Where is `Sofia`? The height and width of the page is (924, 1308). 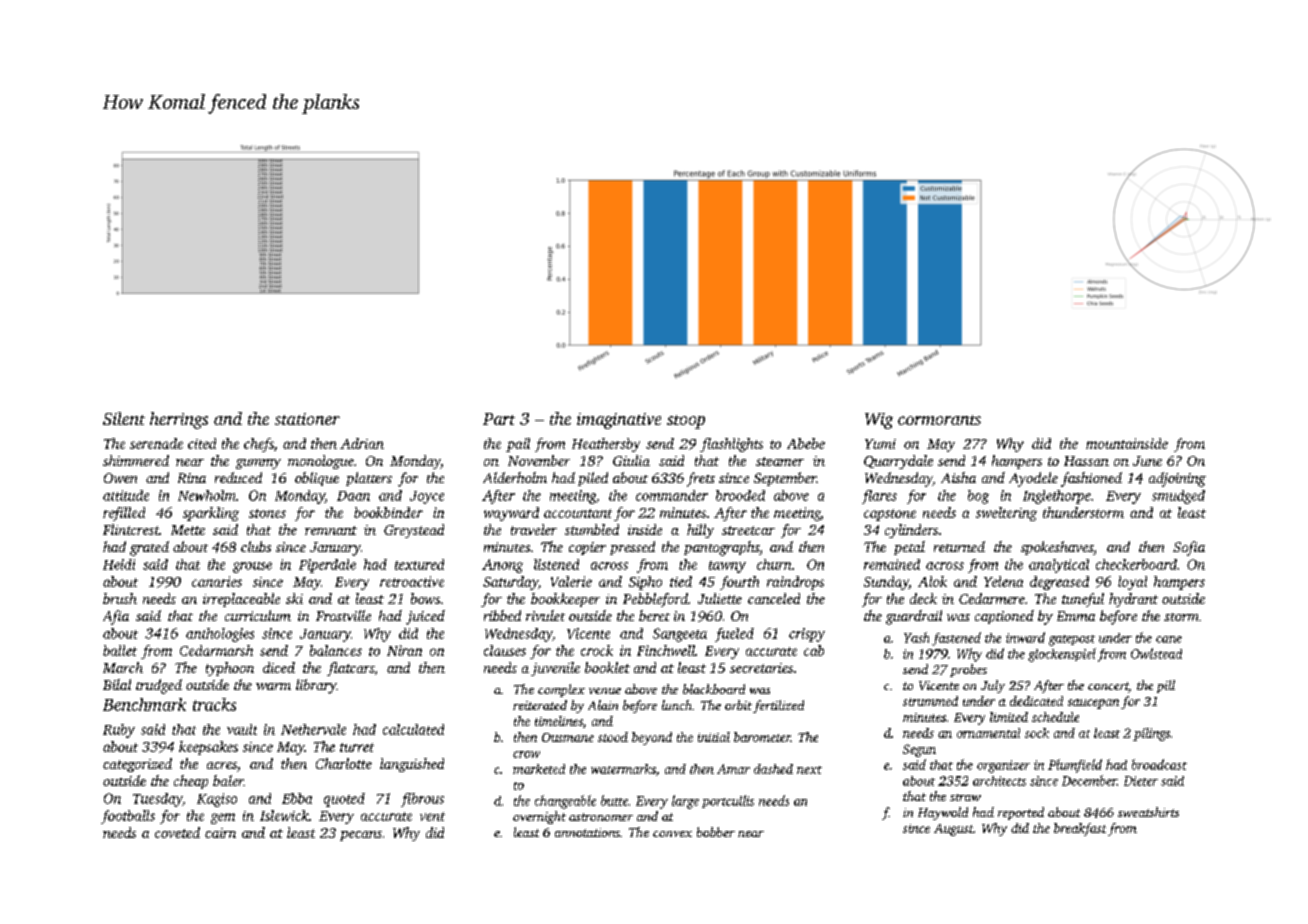
Sofia is located at coordinates (1189, 548).
